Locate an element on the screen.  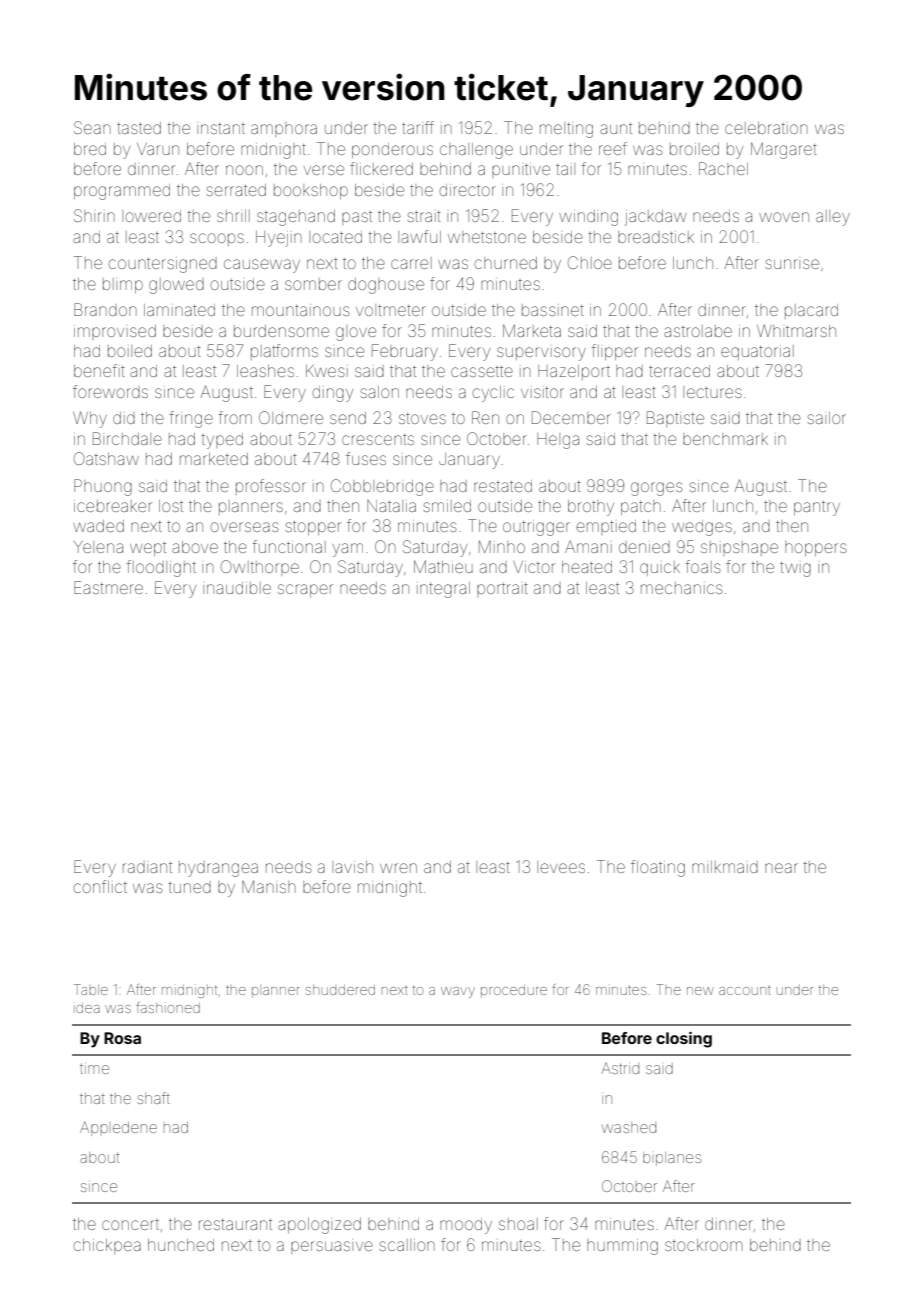
sailor is located at coordinates (826, 418).
